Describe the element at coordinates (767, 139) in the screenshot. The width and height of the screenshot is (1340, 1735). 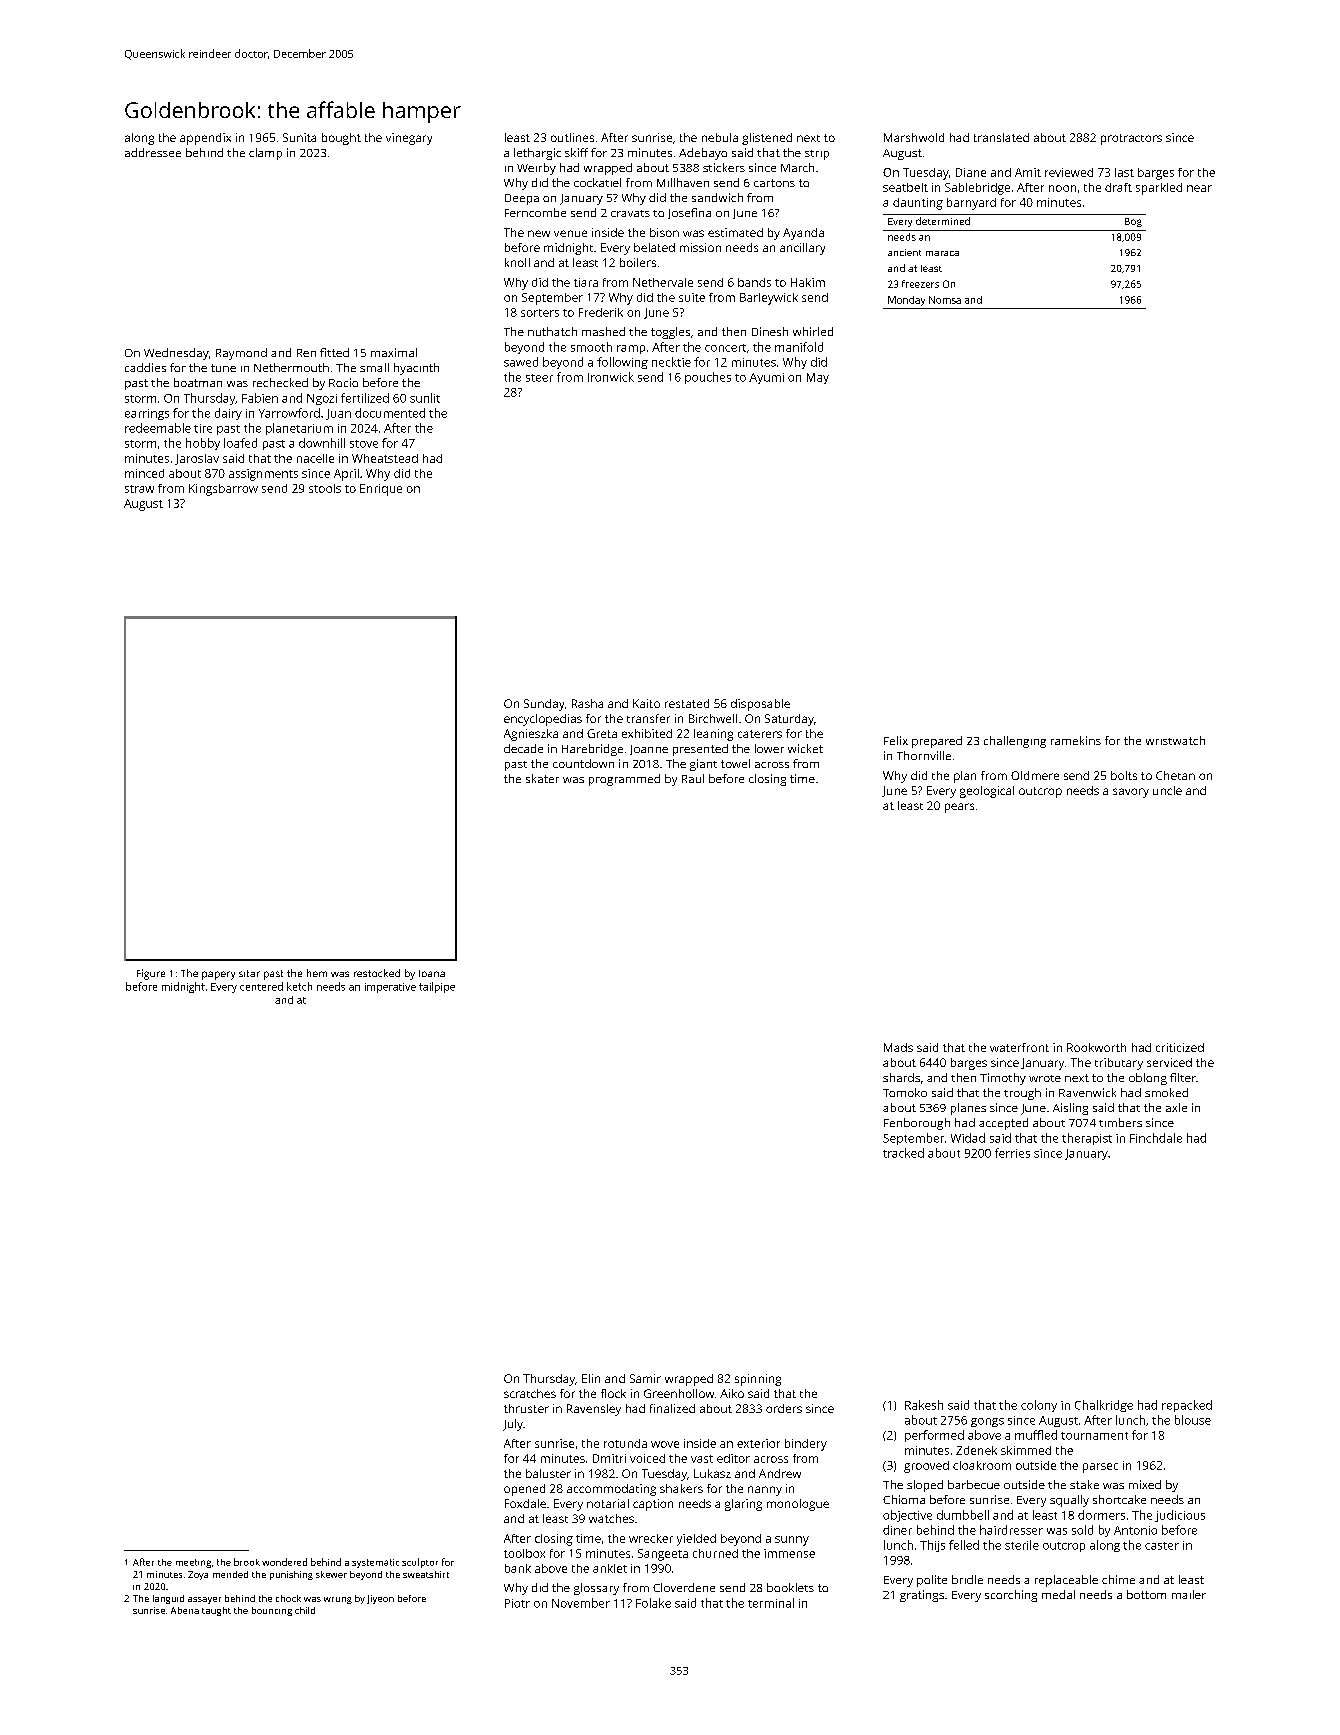
I see `glistened` at that location.
